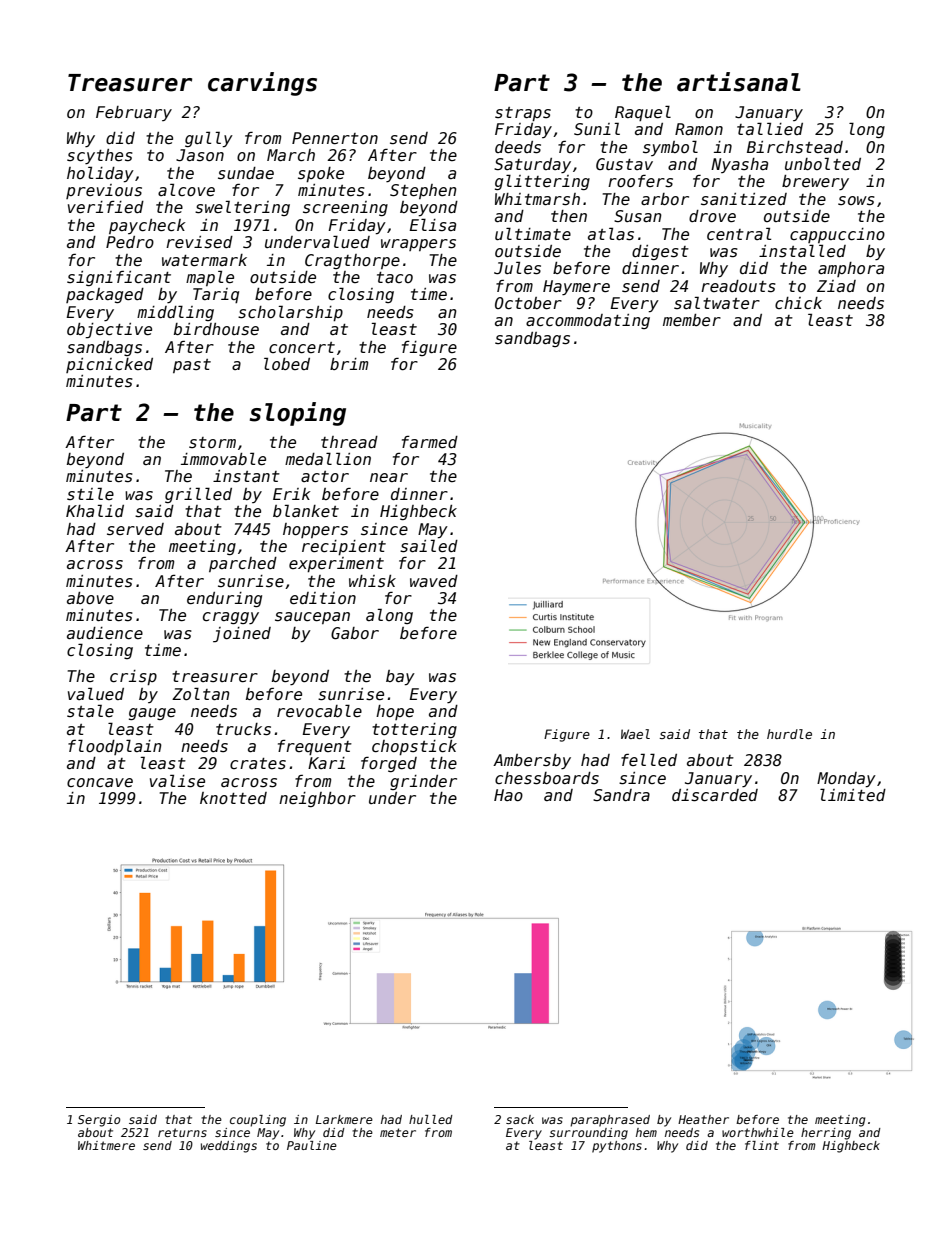 This document has width=952, height=1233. What do you see at coordinates (739, 82) in the document?
I see `artisanal` at bounding box center [739, 82].
